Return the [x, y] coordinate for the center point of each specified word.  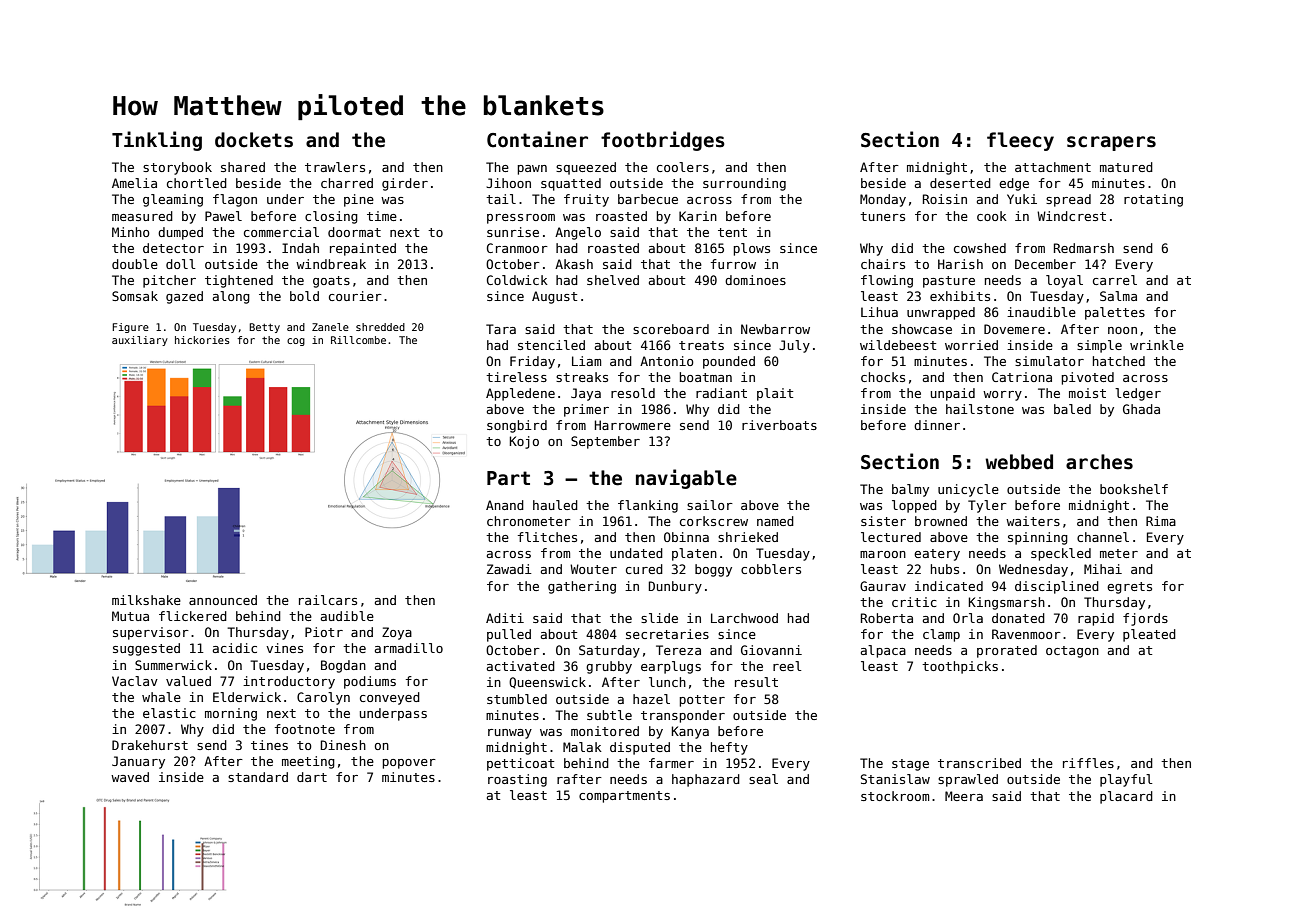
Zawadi [509, 569]
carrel [1115, 280]
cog [296, 342]
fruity [586, 200]
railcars [328, 600]
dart [312, 777]
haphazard [706, 780]
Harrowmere [633, 425]
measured [142, 216]
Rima [1161, 521]
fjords [1145, 619]
